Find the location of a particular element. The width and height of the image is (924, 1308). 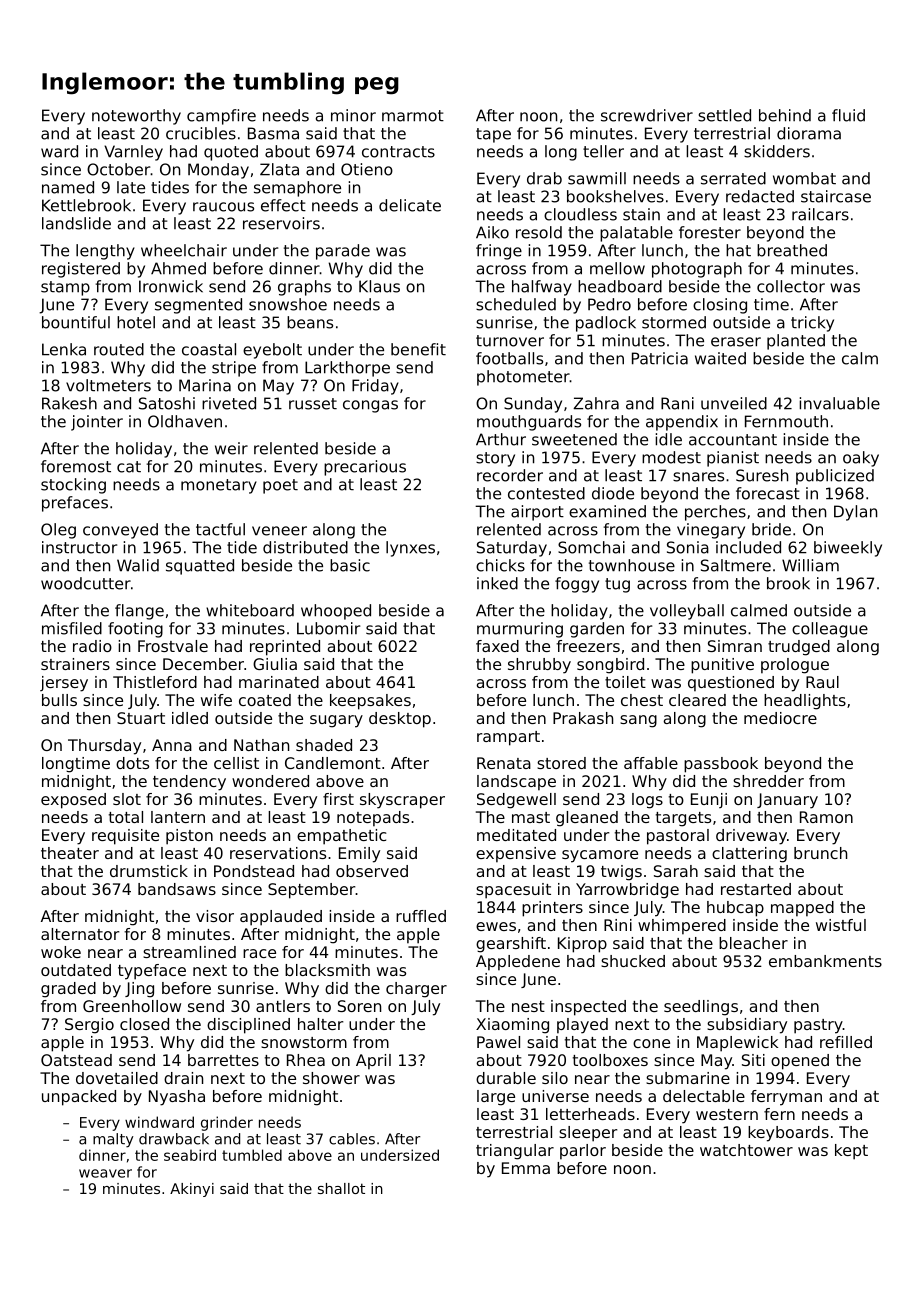

disciplined is located at coordinates (248, 1026).
